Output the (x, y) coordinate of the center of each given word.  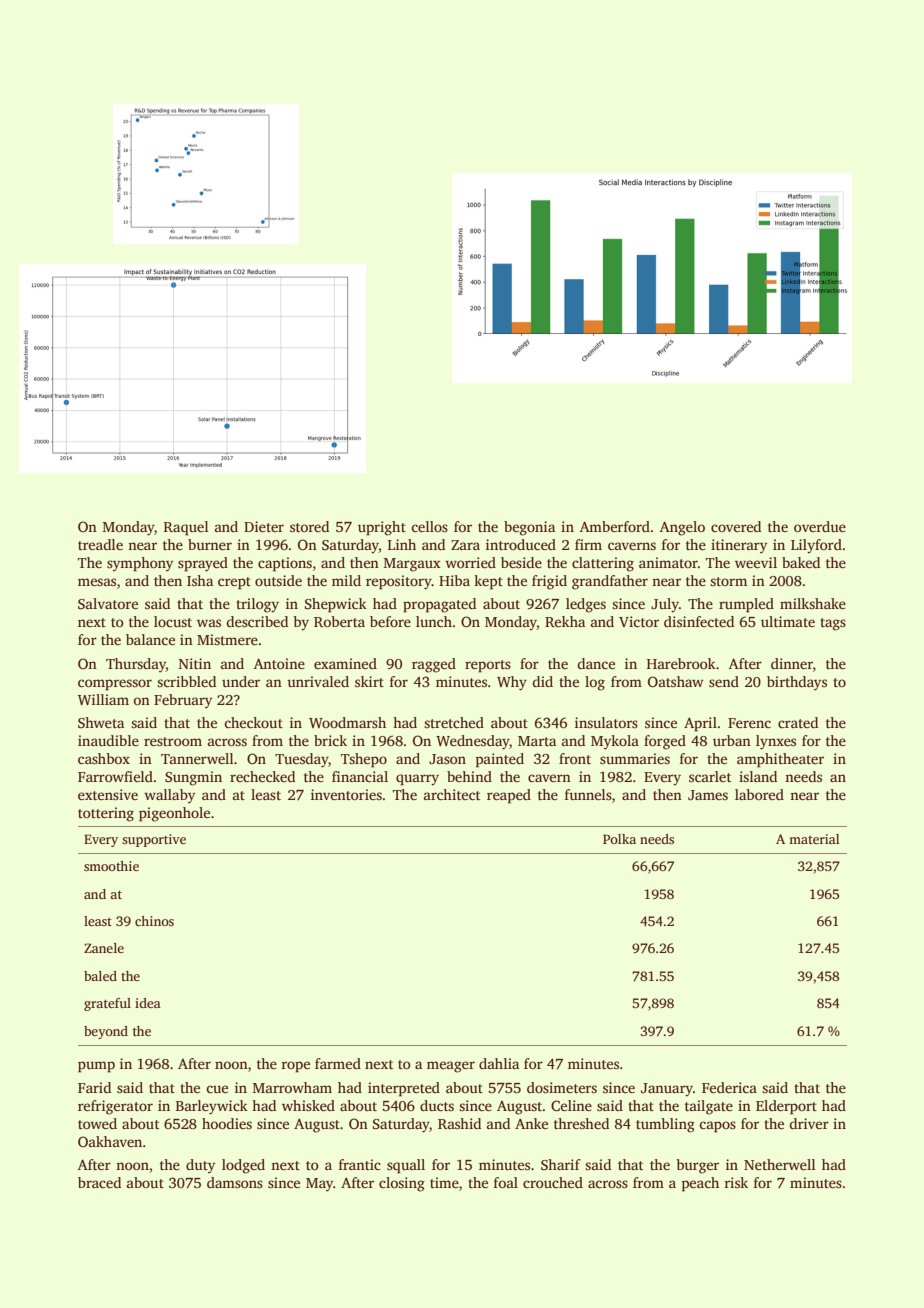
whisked (308, 1105)
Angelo (682, 528)
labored (759, 794)
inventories (346, 794)
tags (833, 624)
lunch (434, 621)
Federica (729, 1087)
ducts (437, 1105)
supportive (154, 840)
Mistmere (227, 639)
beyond (106, 1032)
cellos (429, 526)
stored (309, 526)
